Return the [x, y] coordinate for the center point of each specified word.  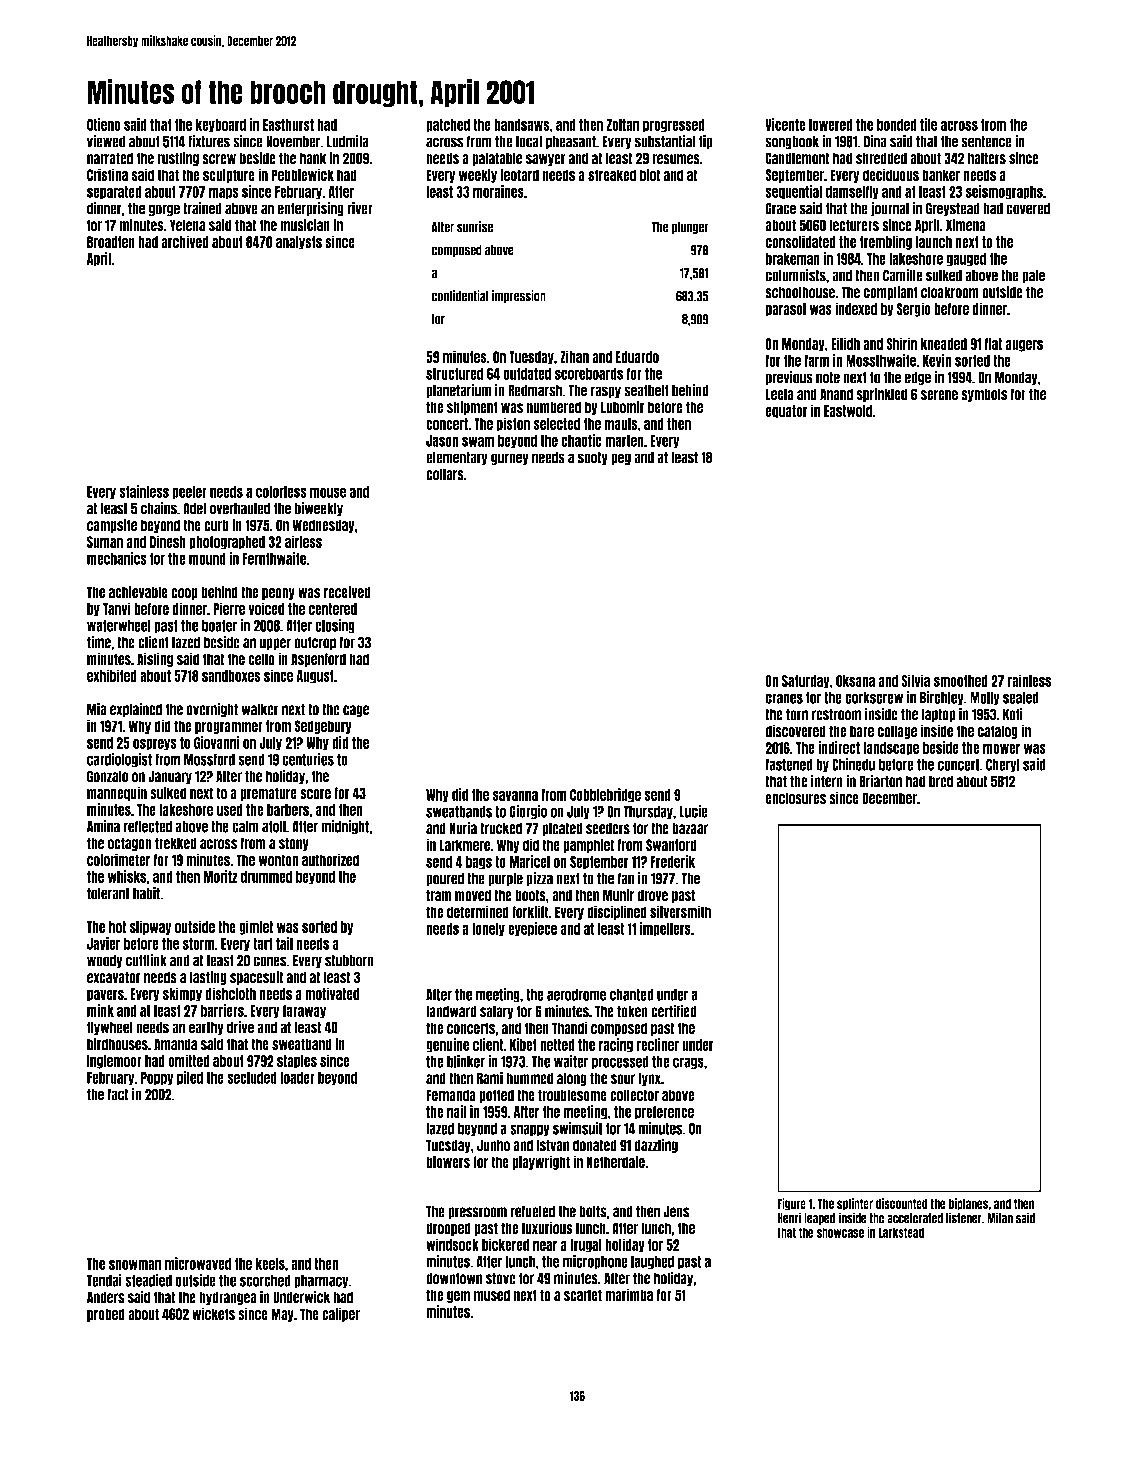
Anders [106, 1297]
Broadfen [111, 242]
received [347, 592]
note [828, 377]
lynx [649, 1079]
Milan [1000, 1218]
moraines [498, 191]
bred [941, 781]
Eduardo [637, 357]
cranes [784, 698]
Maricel [529, 861]
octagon [130, 844]
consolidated [800, 241]
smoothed [961, 681]
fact [118, 1094]
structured [454, 374]
